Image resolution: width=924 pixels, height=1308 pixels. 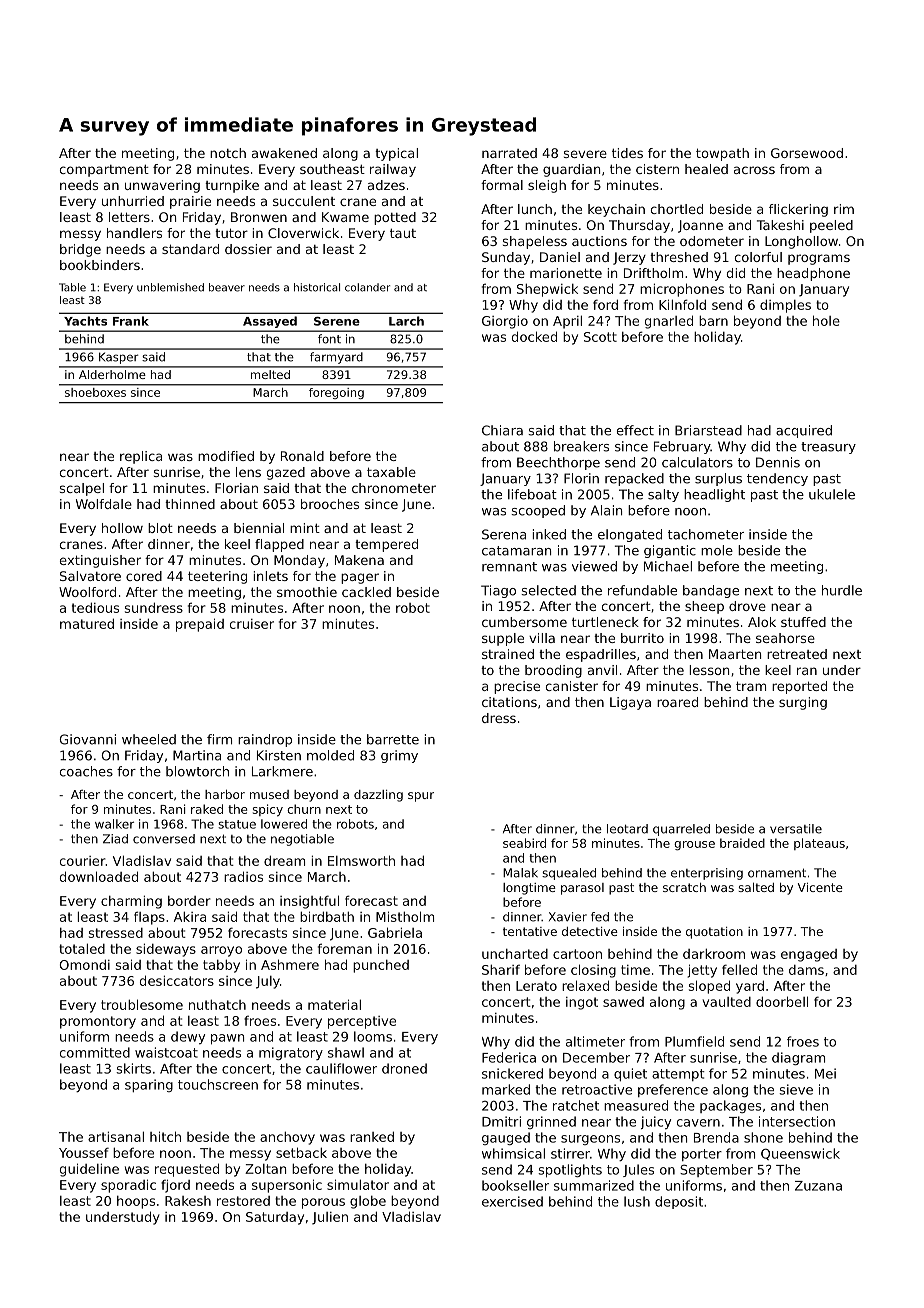 What do you see at coordinates (162, 186) in the screenshot?
I see `unwavering` at bounding box center [162, 186].
